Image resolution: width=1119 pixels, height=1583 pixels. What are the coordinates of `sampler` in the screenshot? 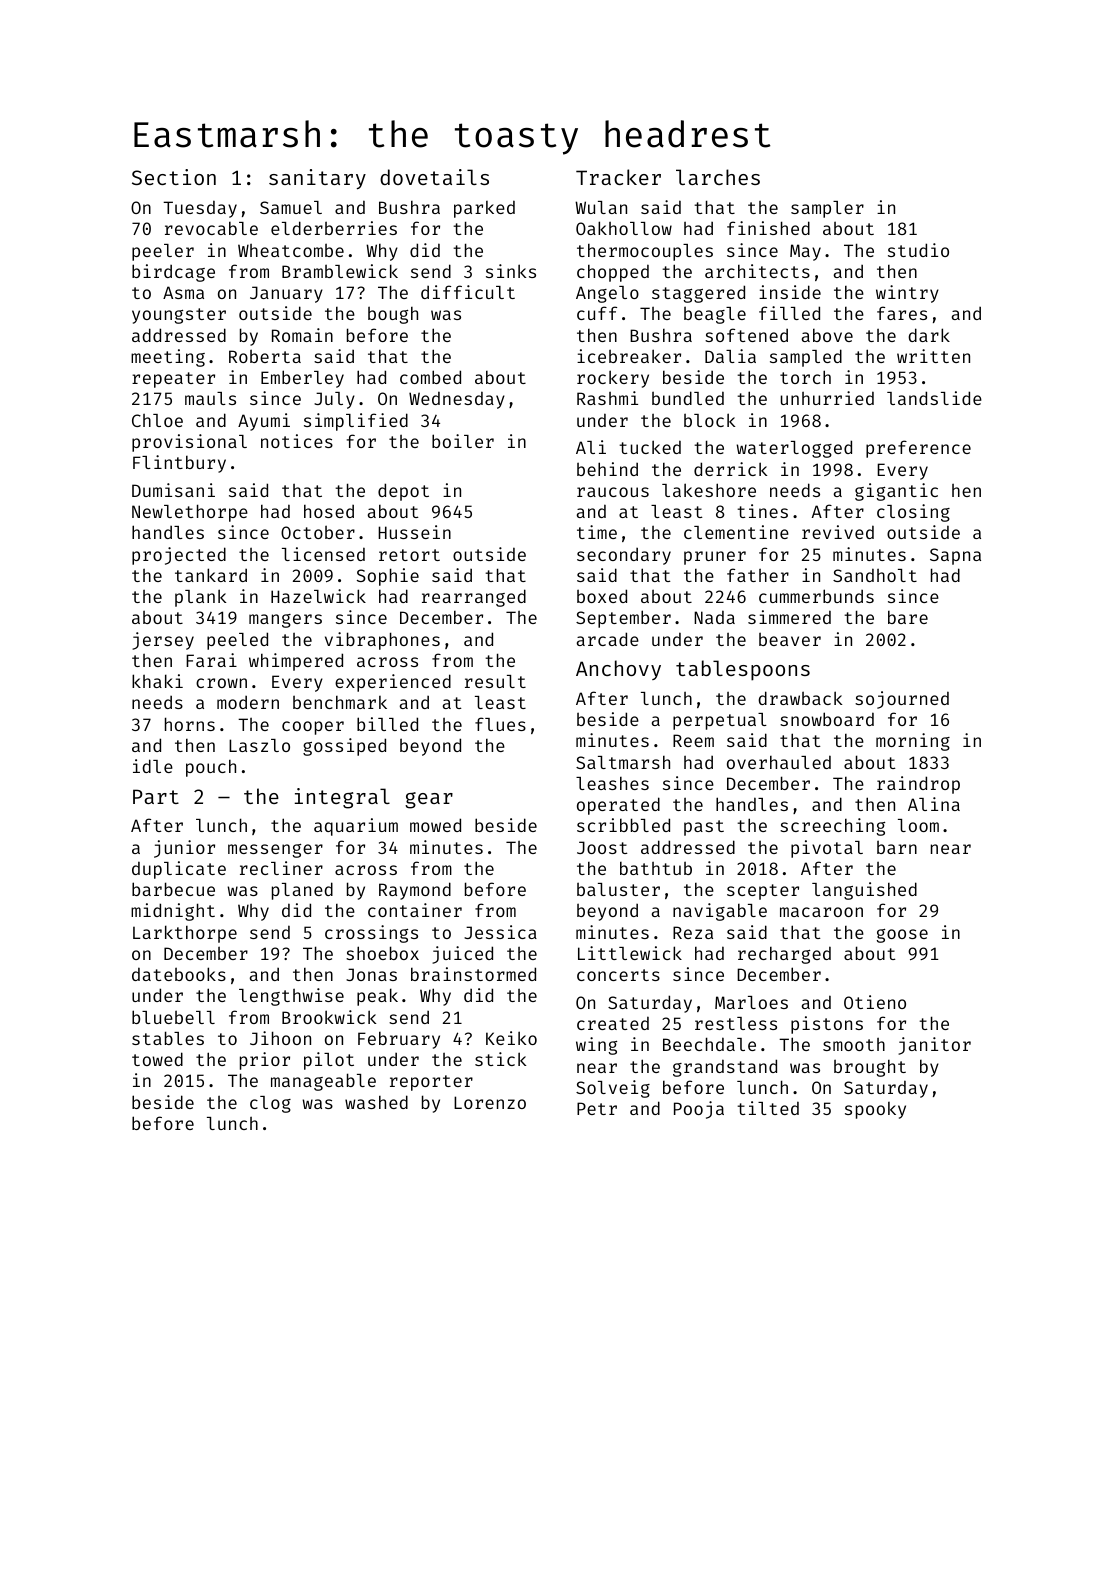 It's located at (827, 209).
